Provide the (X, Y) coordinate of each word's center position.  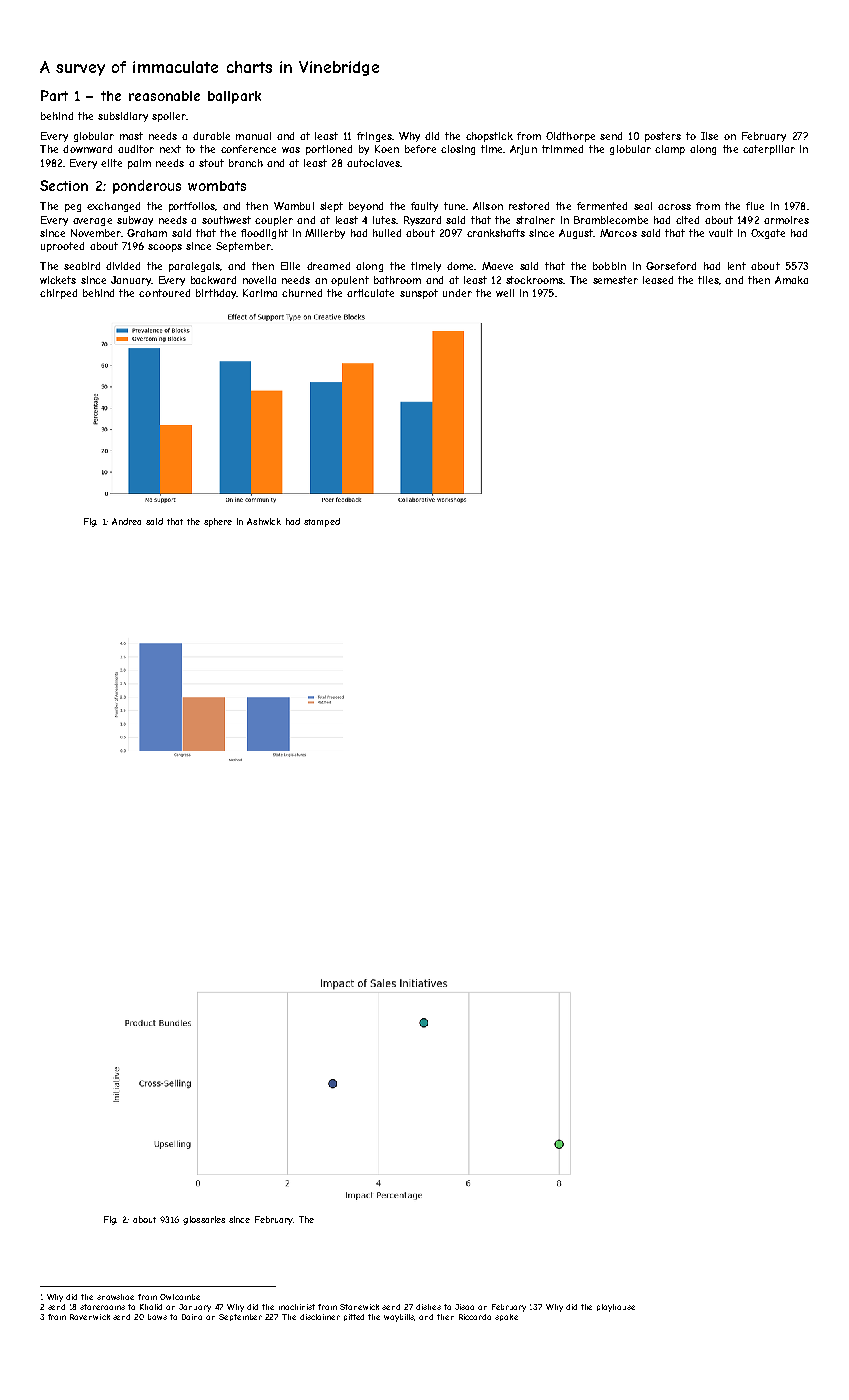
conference (248, 149)
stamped (322, 522)
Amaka (791, 280)
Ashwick (264, 521)
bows (157, 1317)
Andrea (126, 521)
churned (302, 293)
